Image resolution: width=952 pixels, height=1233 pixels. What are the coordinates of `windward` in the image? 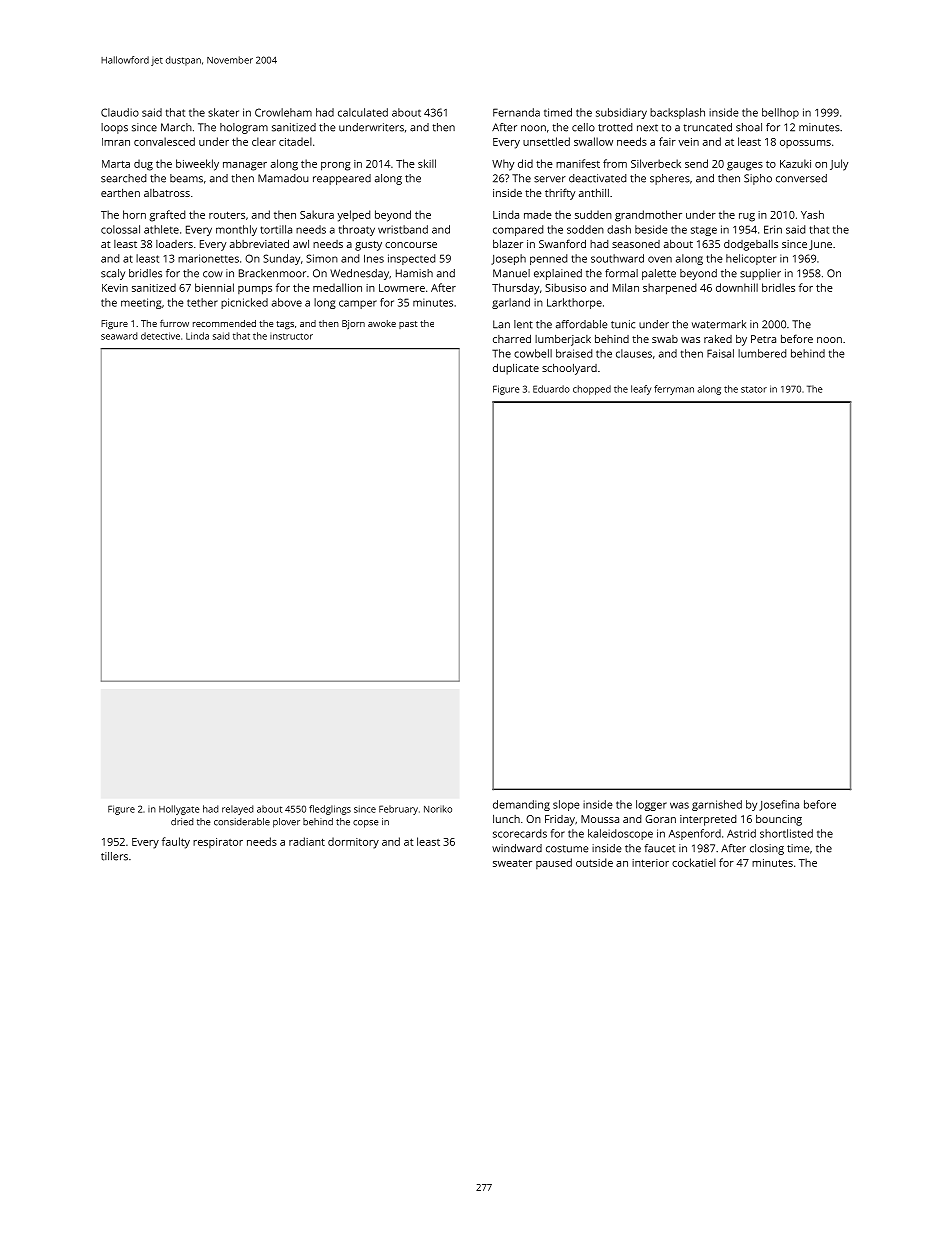 It's located at (517, 848).
